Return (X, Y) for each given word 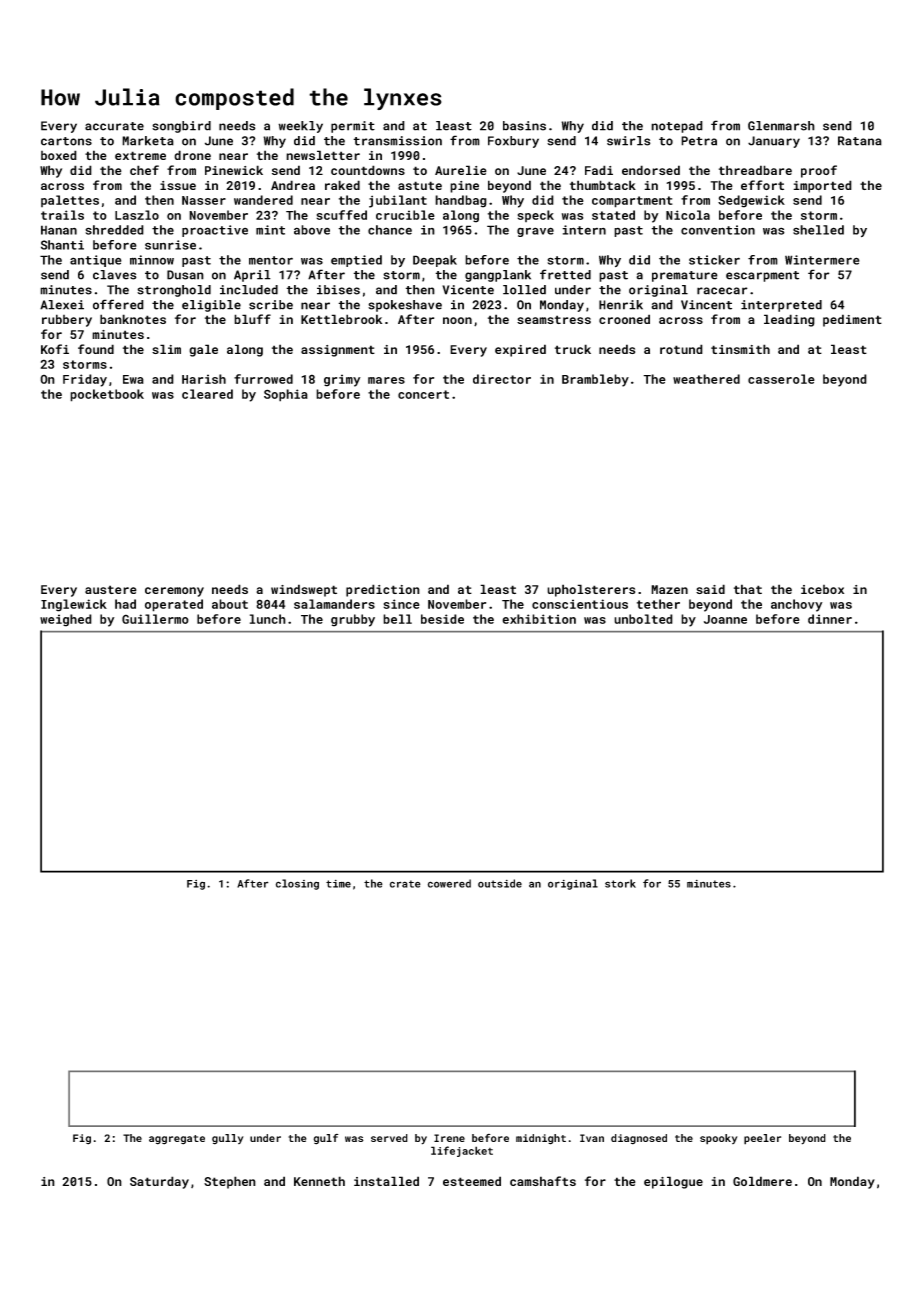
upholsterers (591, 590)
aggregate (177, 1140)
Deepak (435, 261)
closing (297, 884)
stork (620, 883)
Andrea (293, 185)
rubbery (67, 320)
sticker (714, 260)
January (774, 142)
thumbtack (603, 185)
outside (500, 883)
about (230, 604)
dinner (830, 619)
